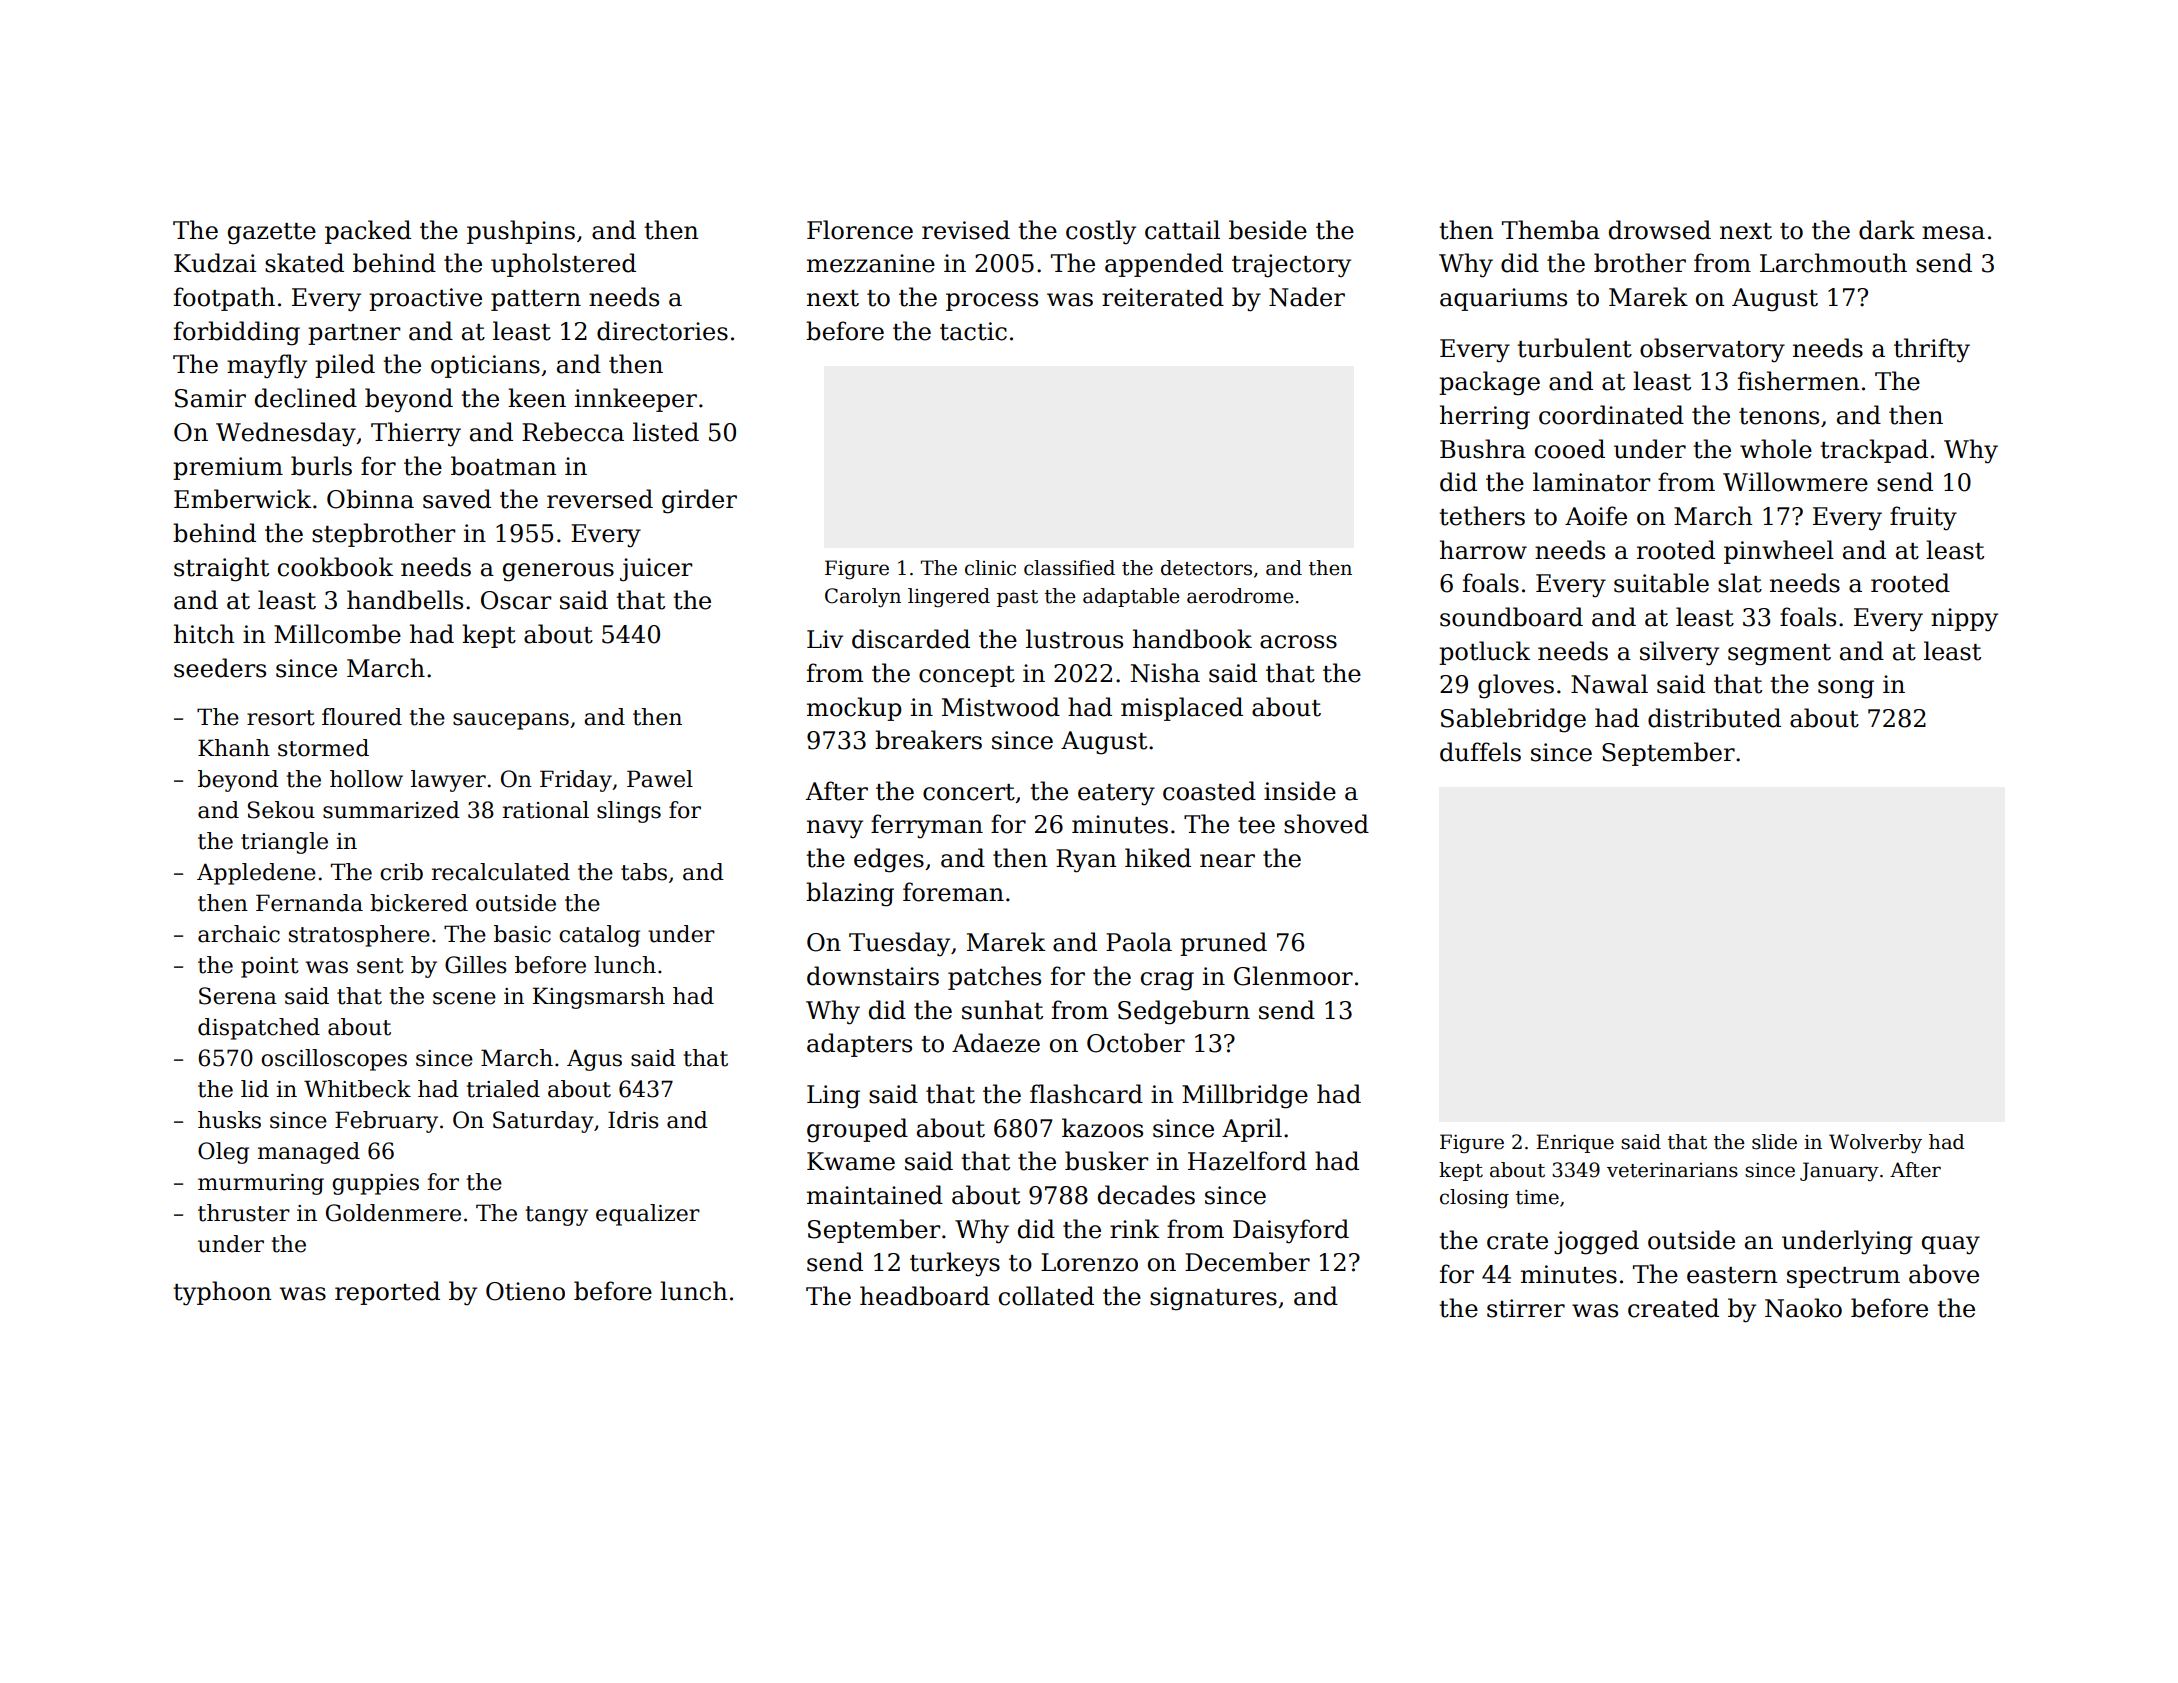  I want to click on Sekou, so click(281, 810).
